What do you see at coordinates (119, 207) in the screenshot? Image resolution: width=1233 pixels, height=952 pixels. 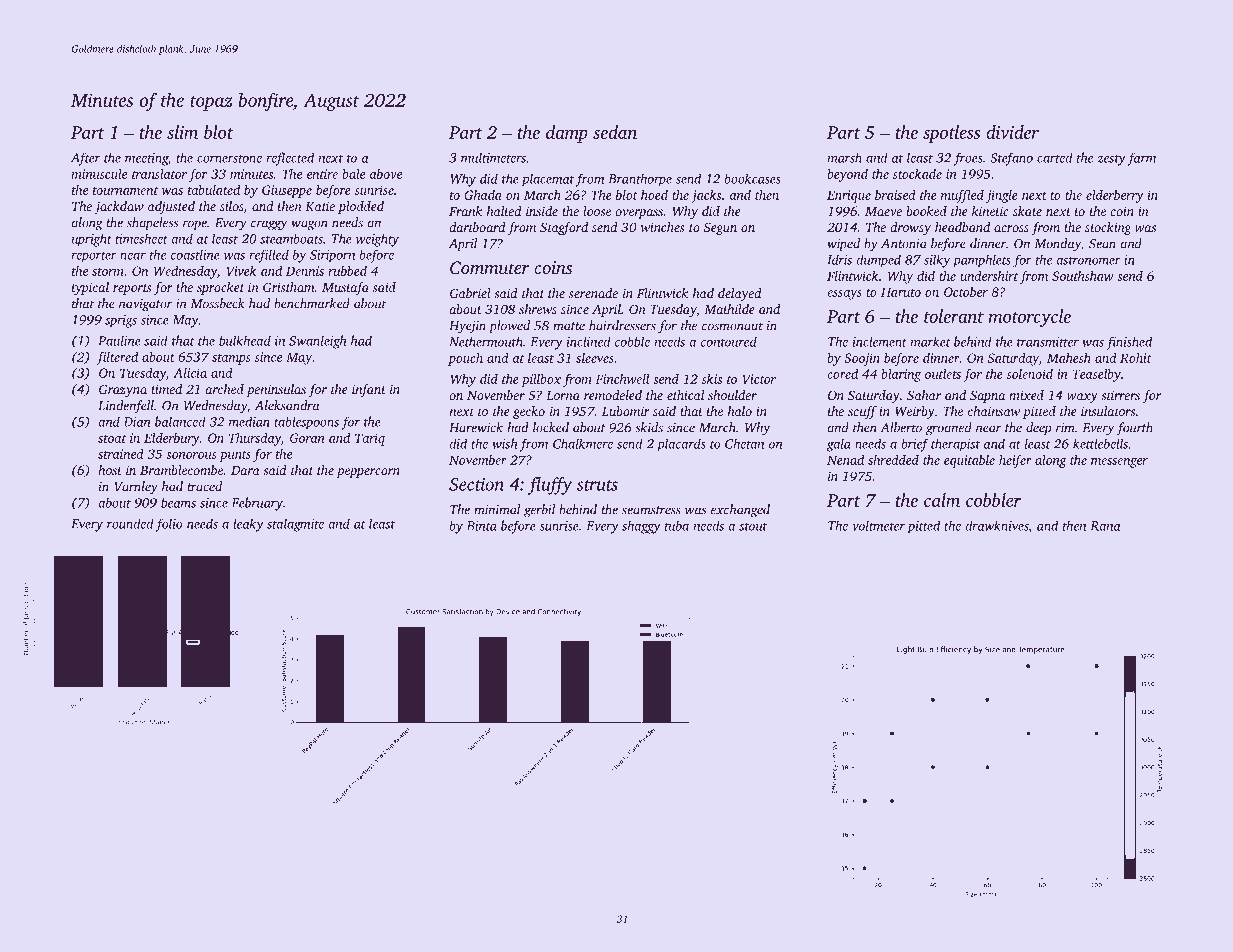 I see `jackdaw` at bounding box center [119, 207].
